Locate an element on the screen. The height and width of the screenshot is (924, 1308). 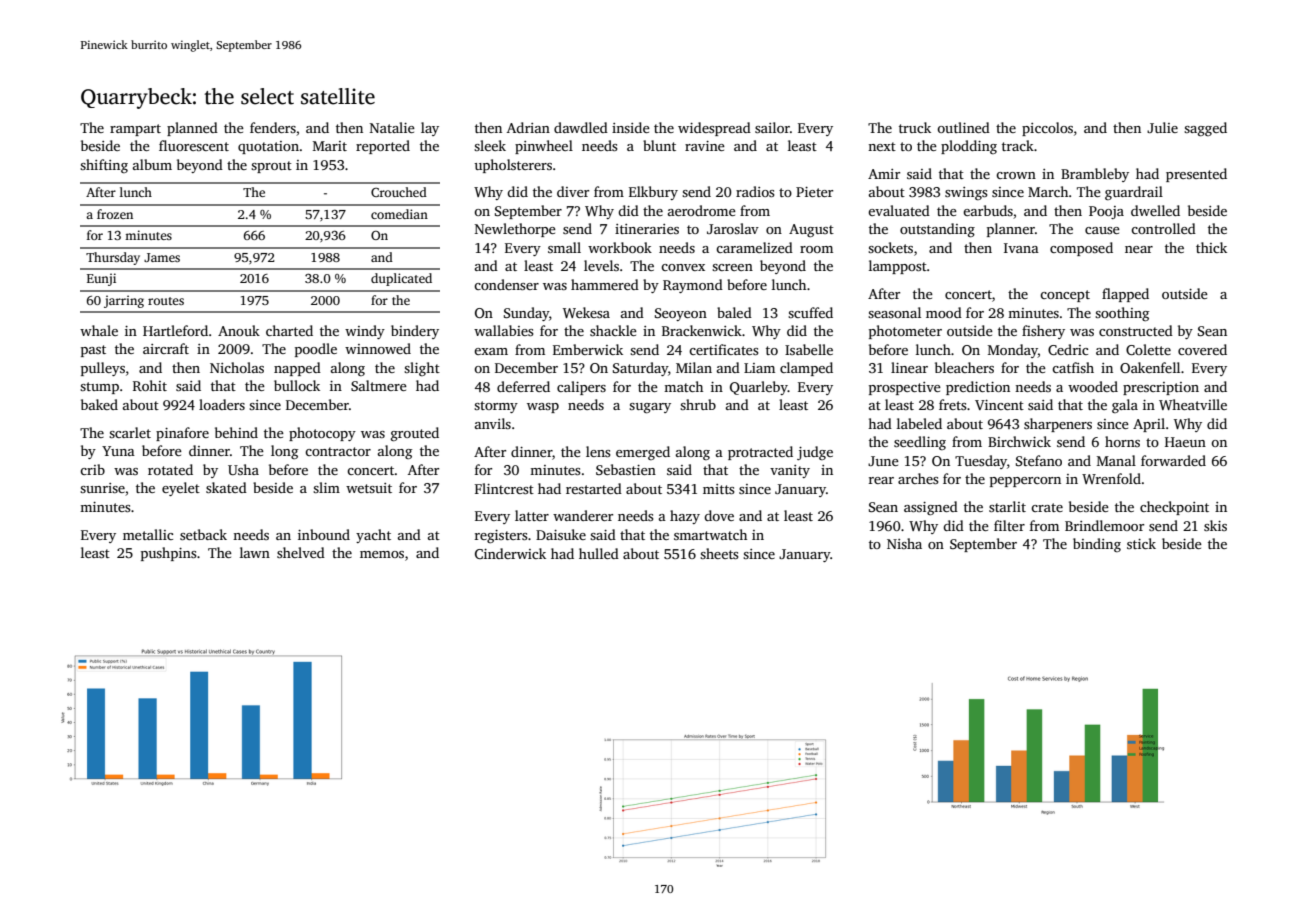
upholsterers is located at coordinates (513, 166).
